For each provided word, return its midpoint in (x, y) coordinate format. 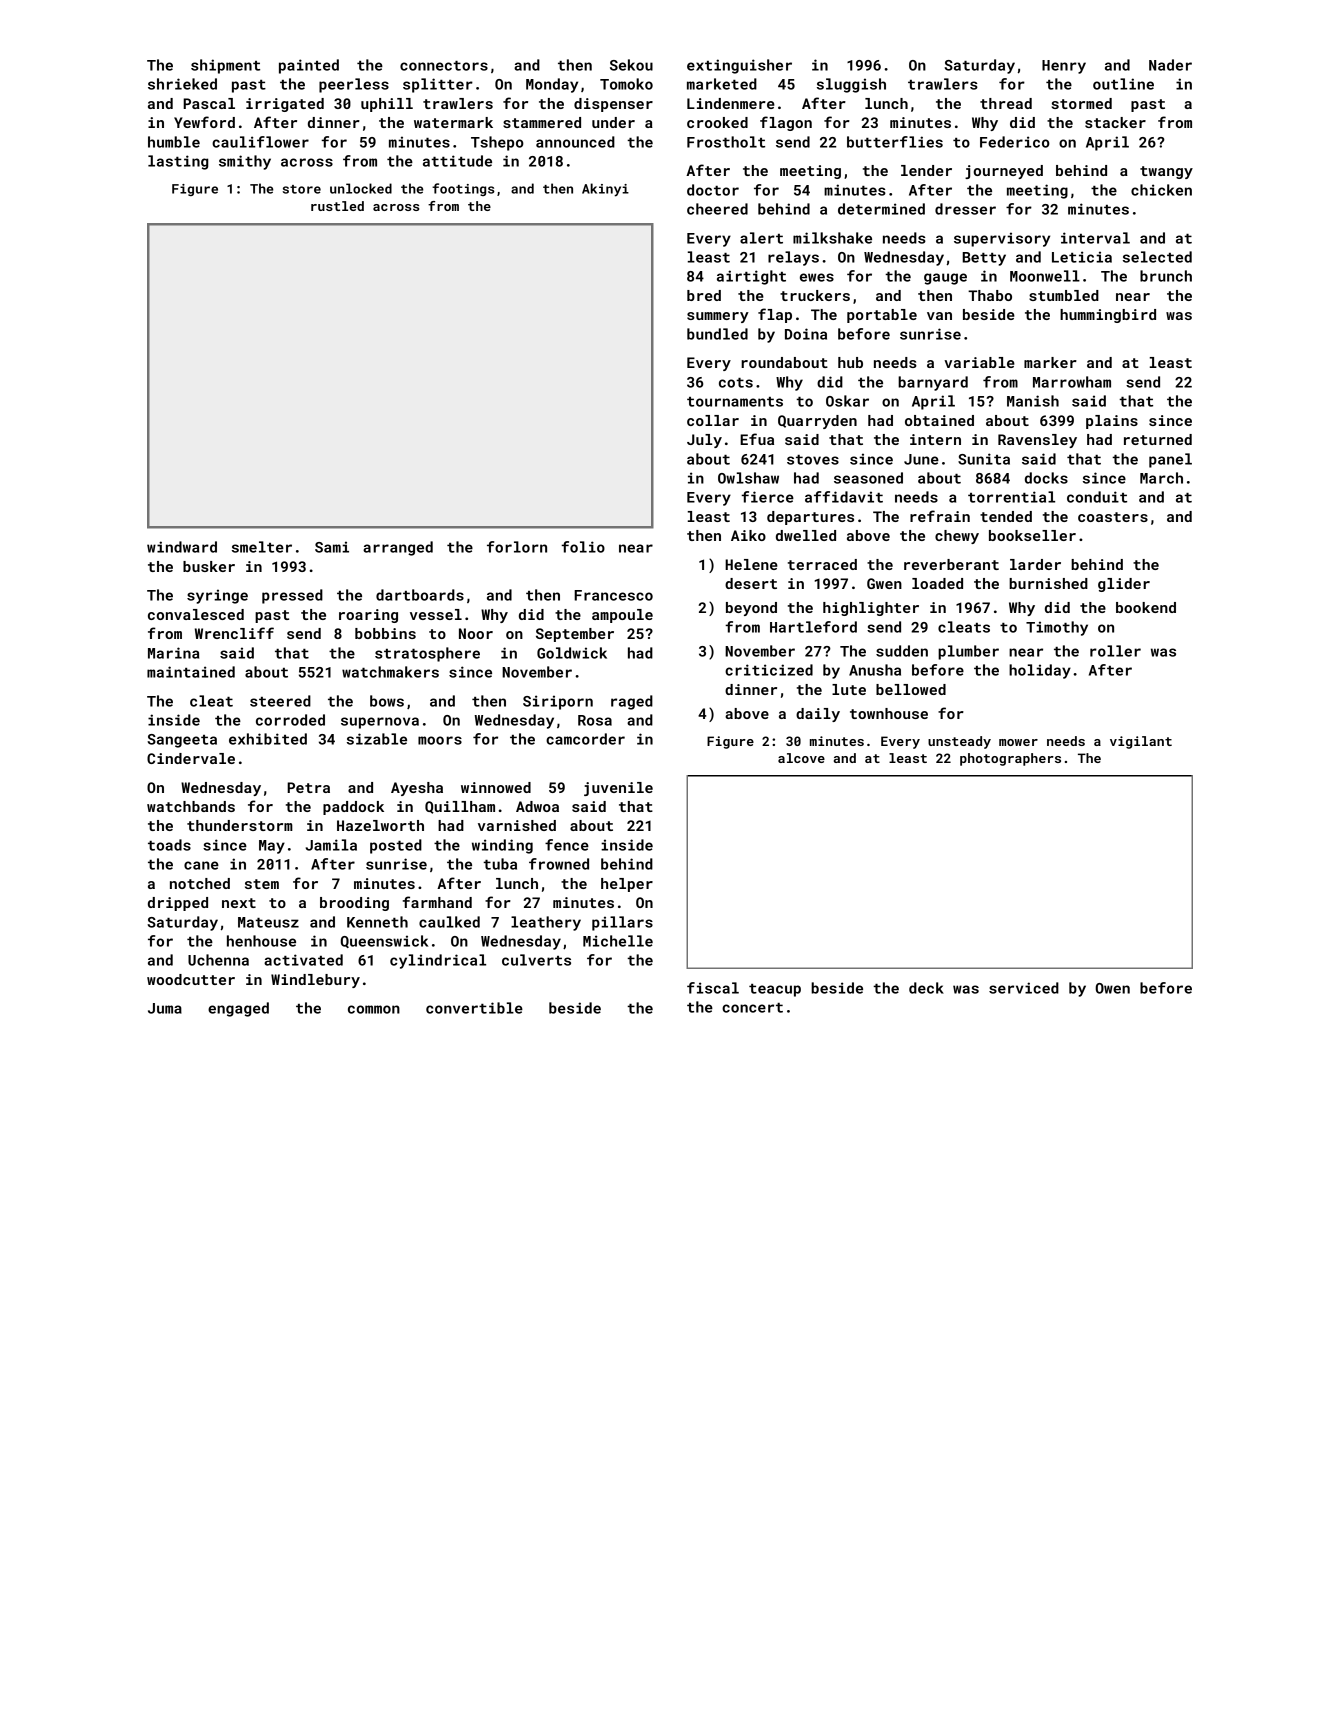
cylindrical (438, 961)
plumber (968, 652)
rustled (337, 206)
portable (882, 316)
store (302, 189)
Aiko (748, 535)
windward (182, 547)
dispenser (613, 105)
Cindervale (191, 758)
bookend (1146, 607)
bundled (717, 334)
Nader (1170, 65)
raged (632, 702)
